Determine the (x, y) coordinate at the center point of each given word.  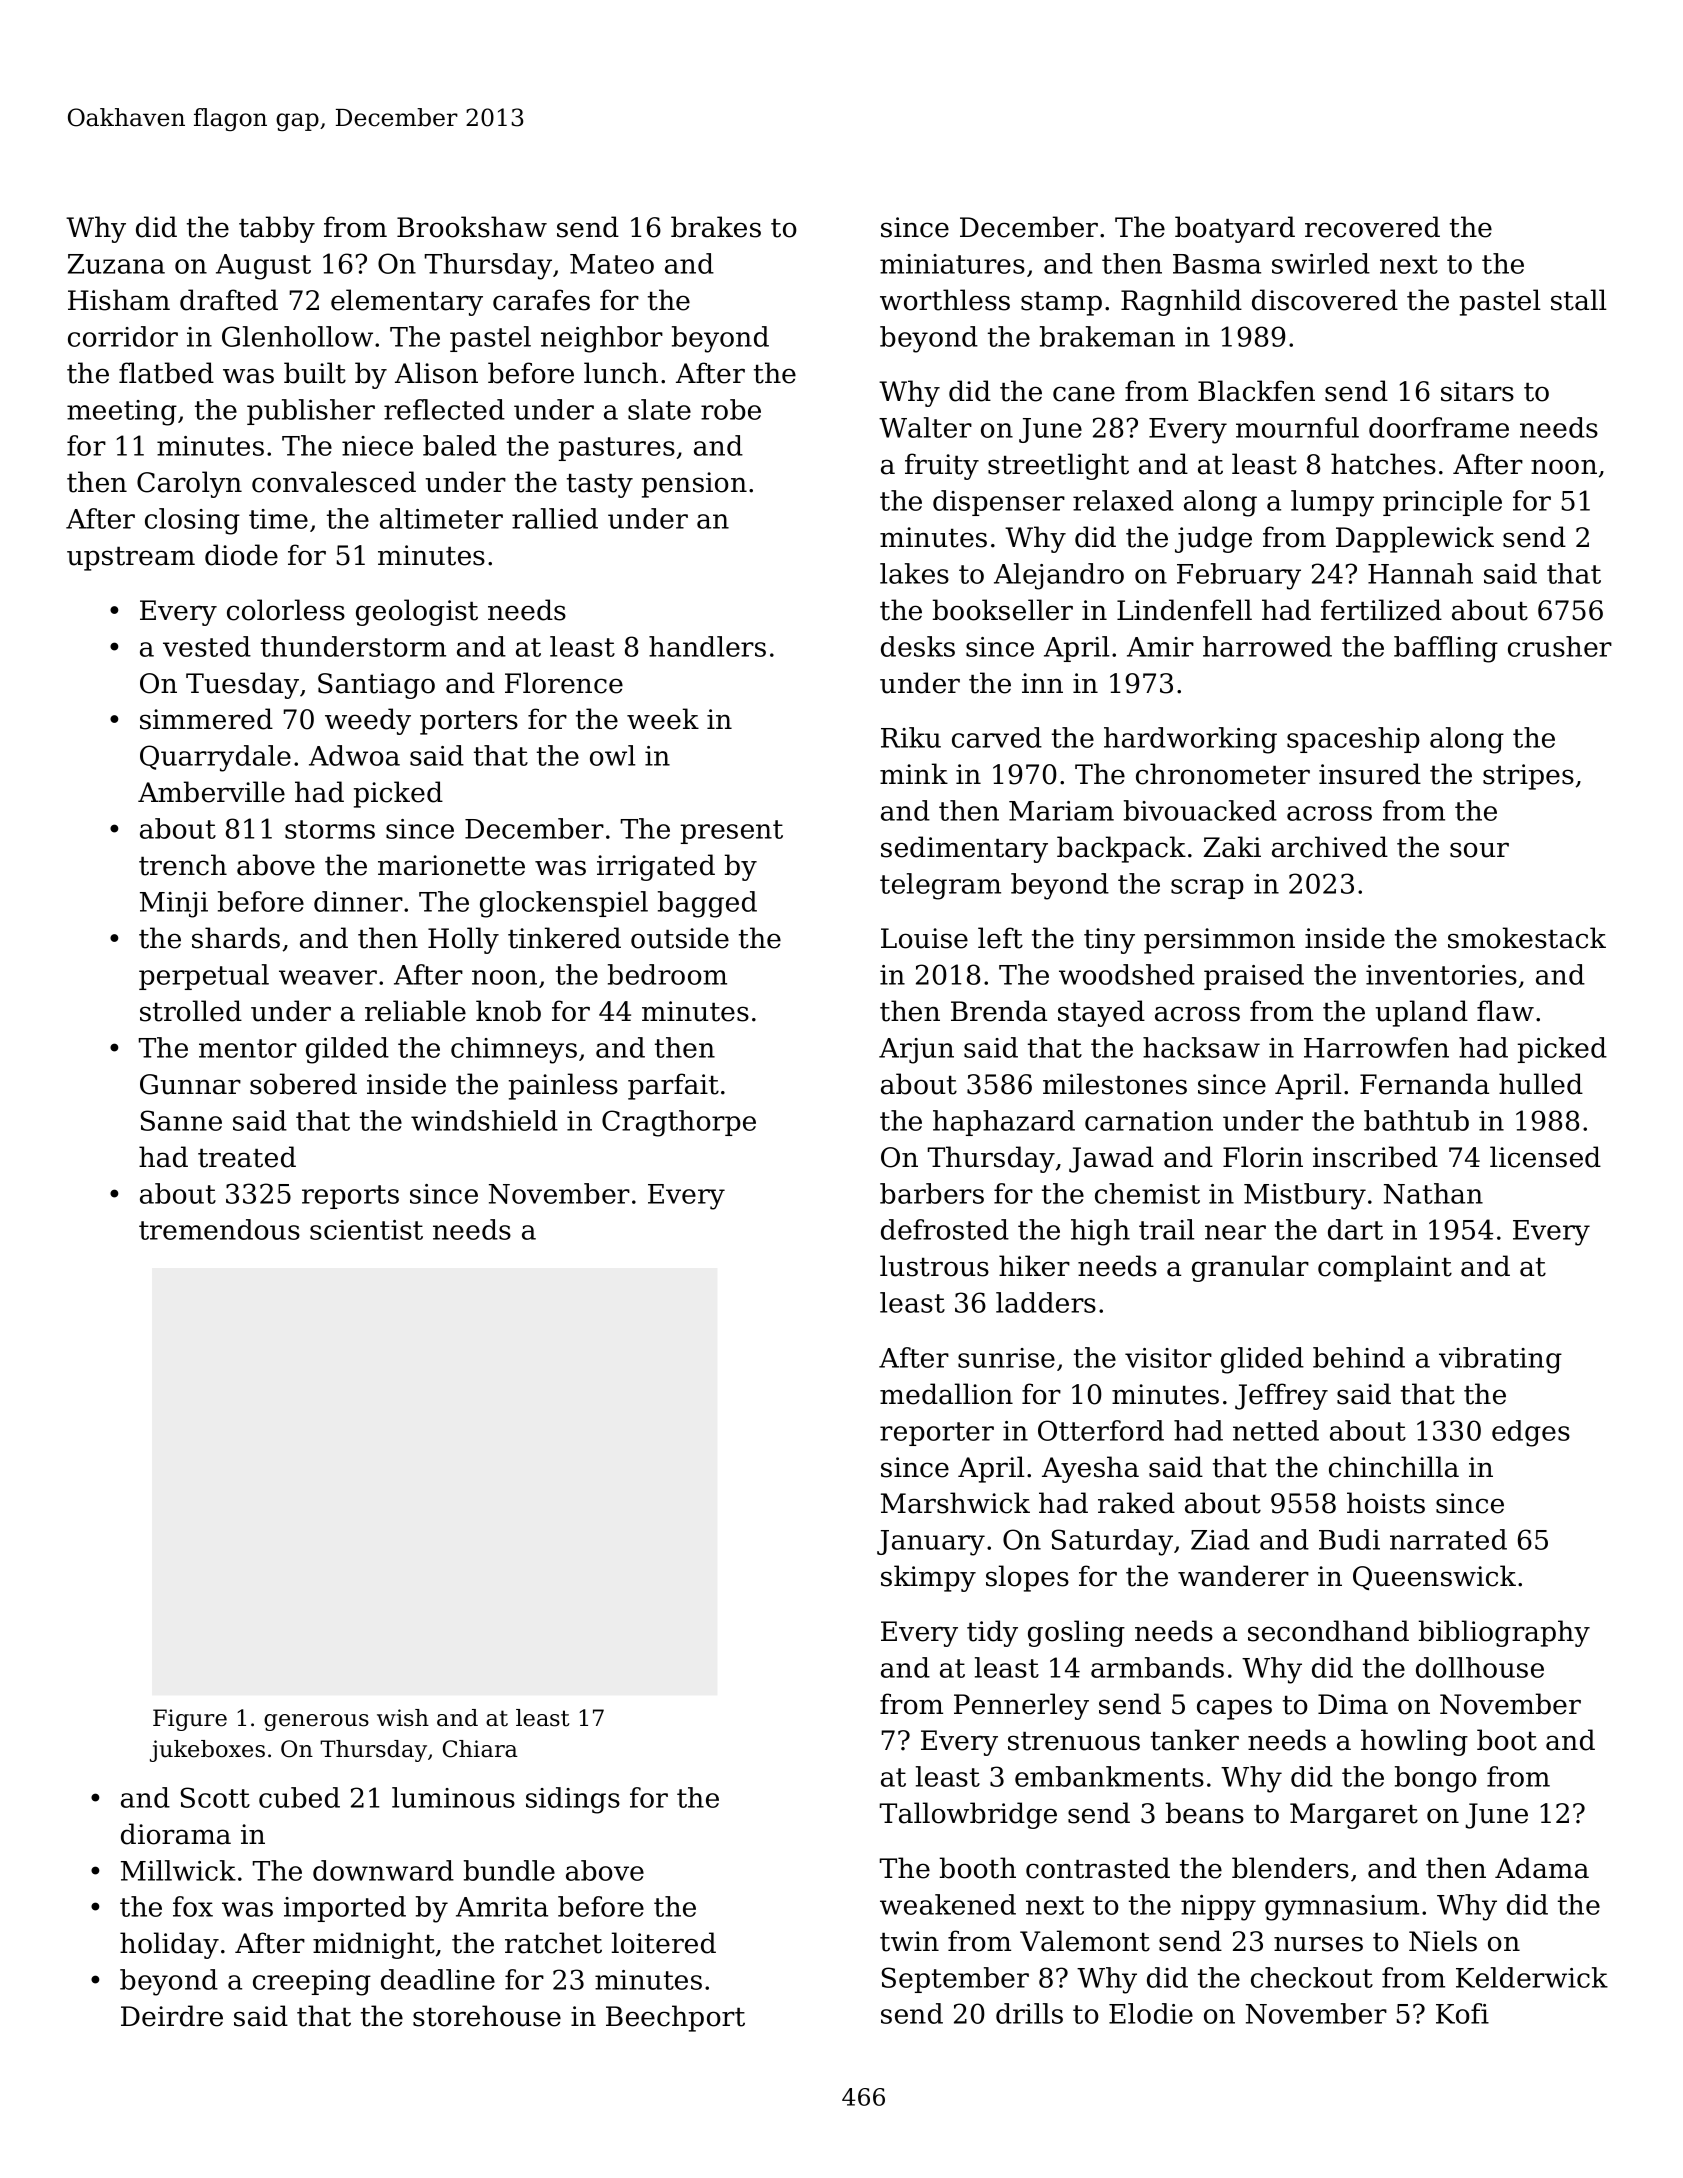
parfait (673, 1086)
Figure (190, 1720)
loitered (664, 1943)
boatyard (1235, 229)
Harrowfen (1376, 1047)
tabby (277, 229)
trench (183, 865)
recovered (1372, 227)
